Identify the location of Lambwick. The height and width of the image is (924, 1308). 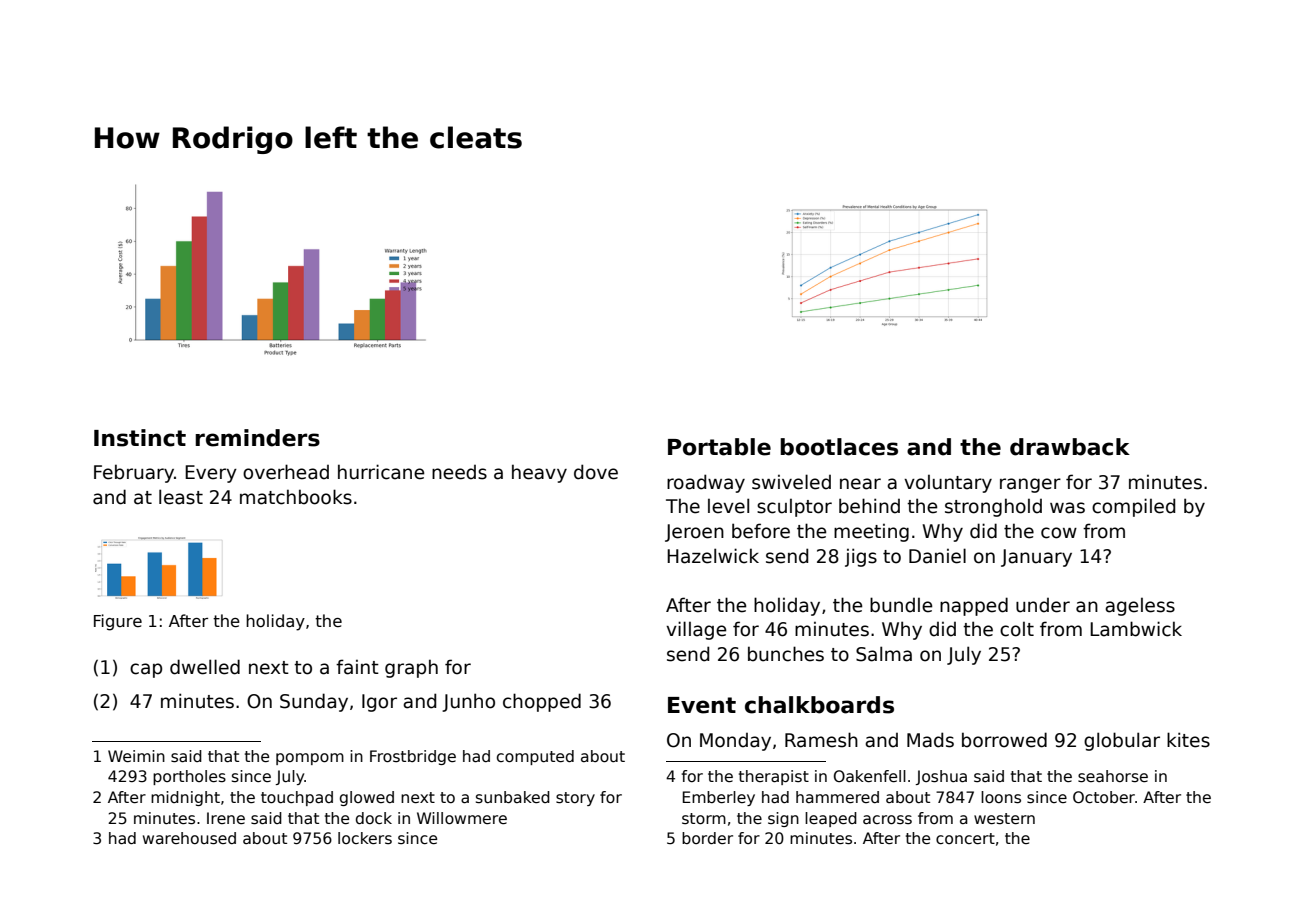
(1136, 629).
